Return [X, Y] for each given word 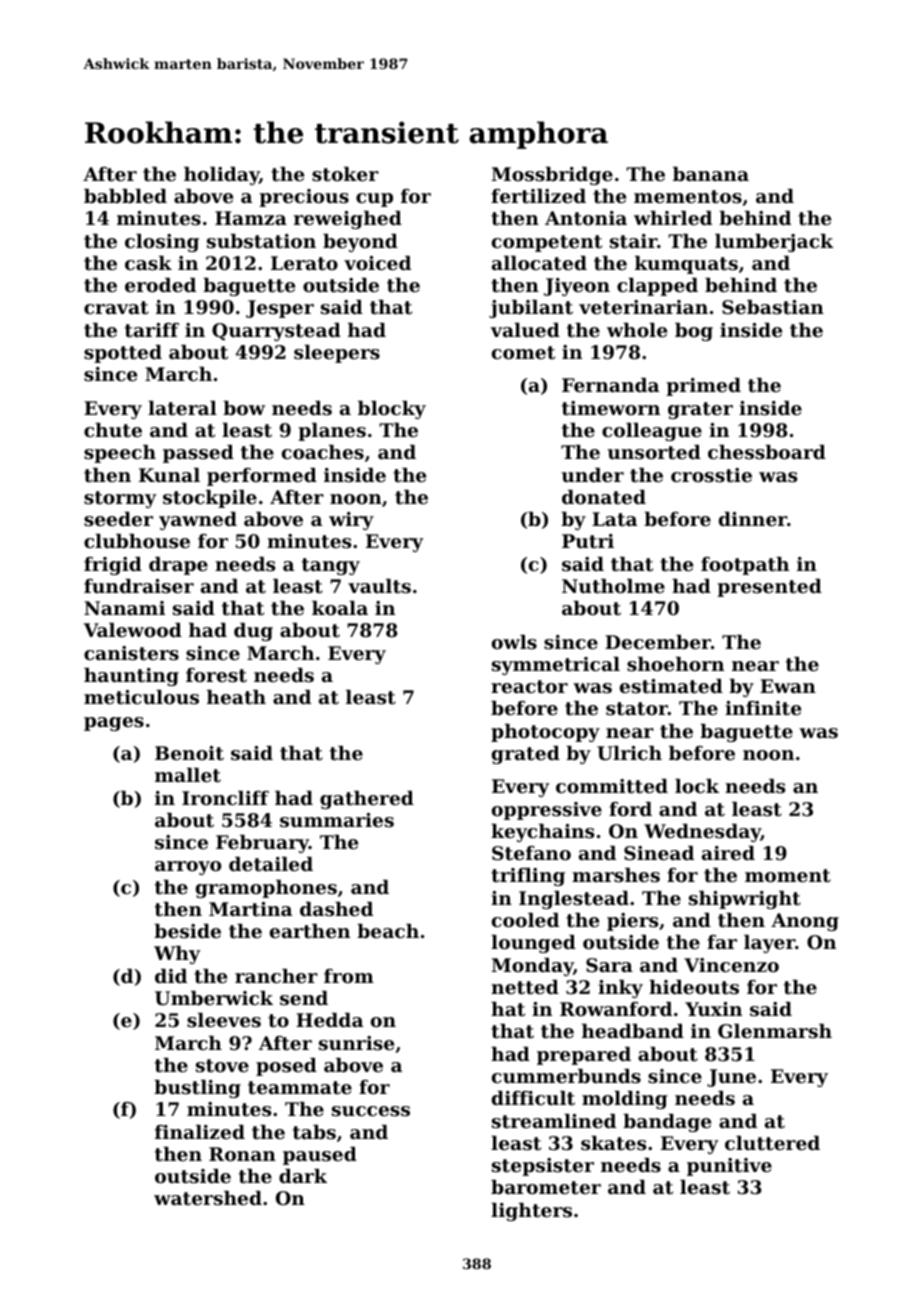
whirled [673, 218]
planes [332, 432]
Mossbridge [552, 176]
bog [694, 332]
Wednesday [702, 833]
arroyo [188, 868]
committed [612, 786]
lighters [531, 1212]
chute [113, 430]
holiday [221, 176]
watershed [208, 1198]
